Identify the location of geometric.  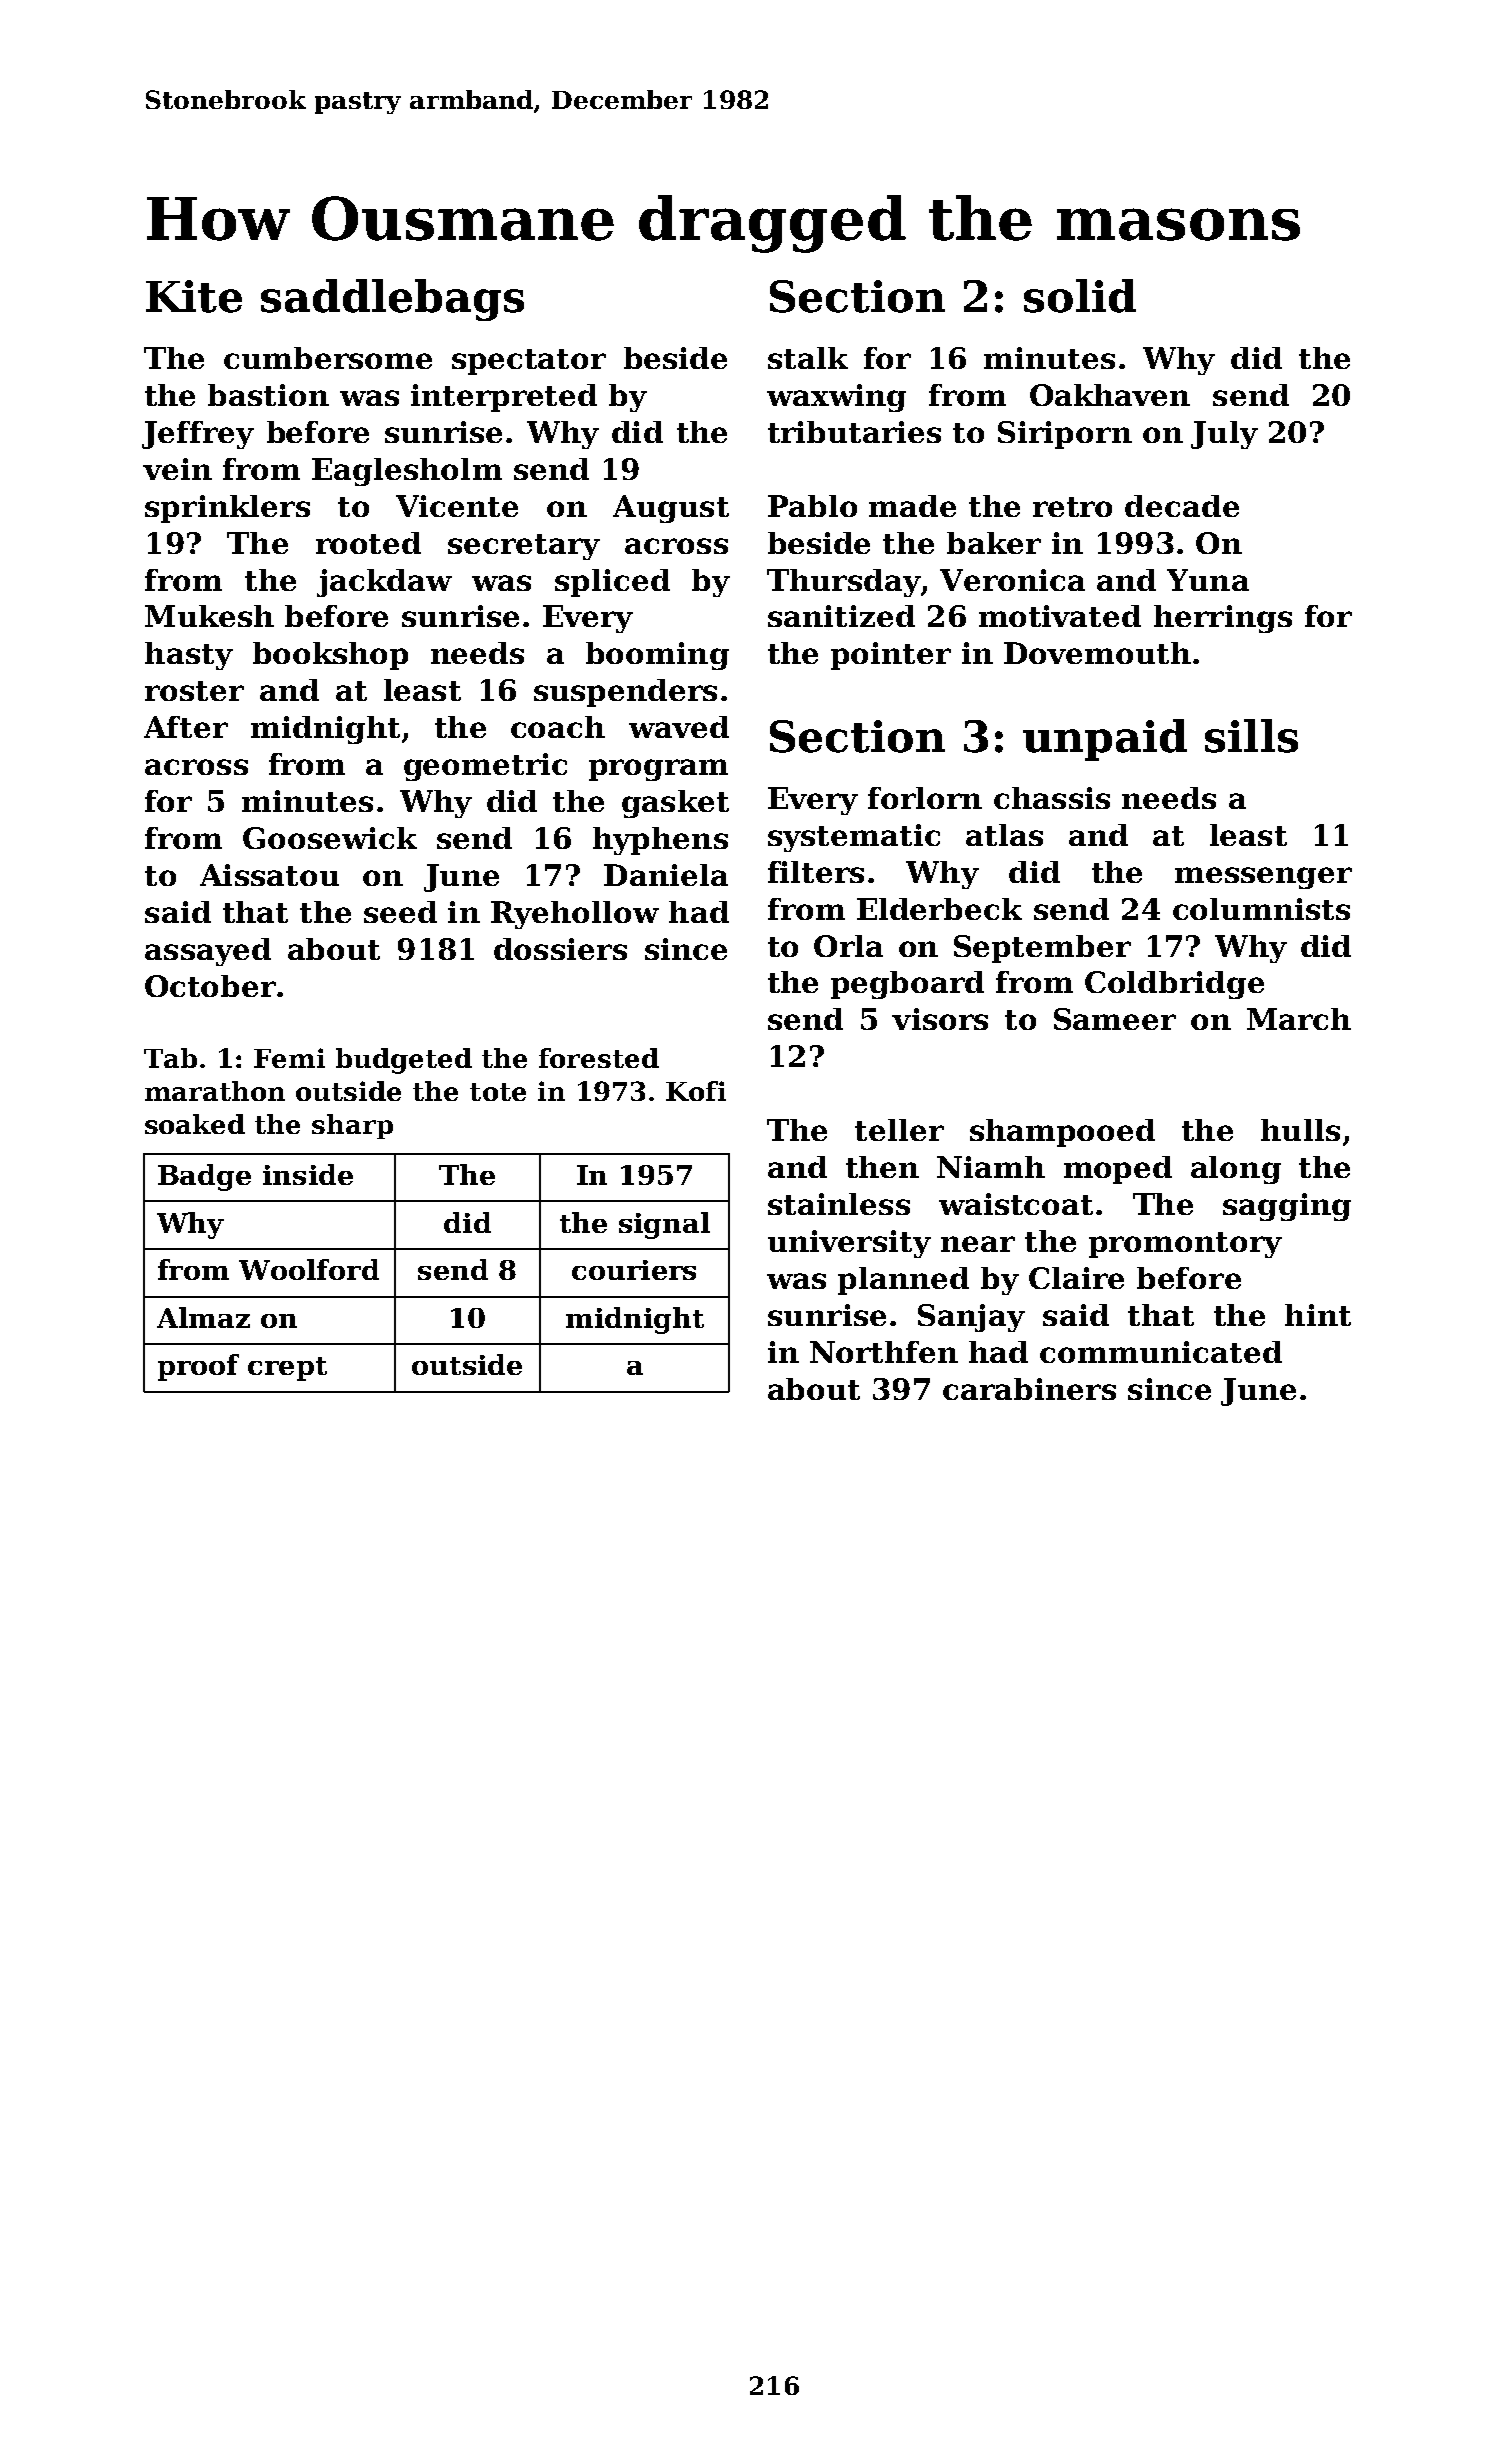
(485, 767).
